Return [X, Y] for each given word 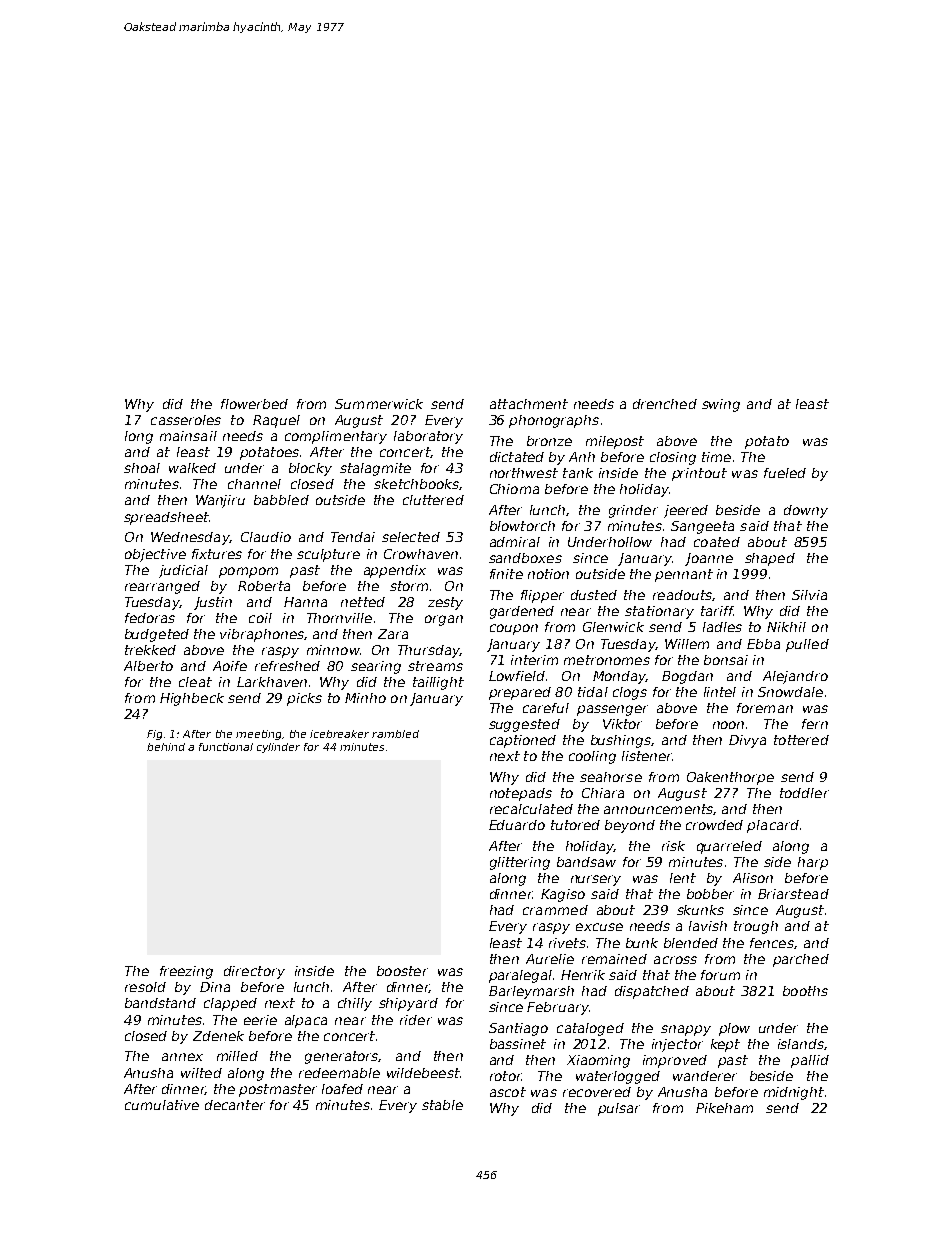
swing [721, 405]
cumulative [162, 1105]
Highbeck [192, 699]
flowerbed [254, 404]
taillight [438, 683]
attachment [529, 404]
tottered [801, 740]
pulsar [619, 1109]
